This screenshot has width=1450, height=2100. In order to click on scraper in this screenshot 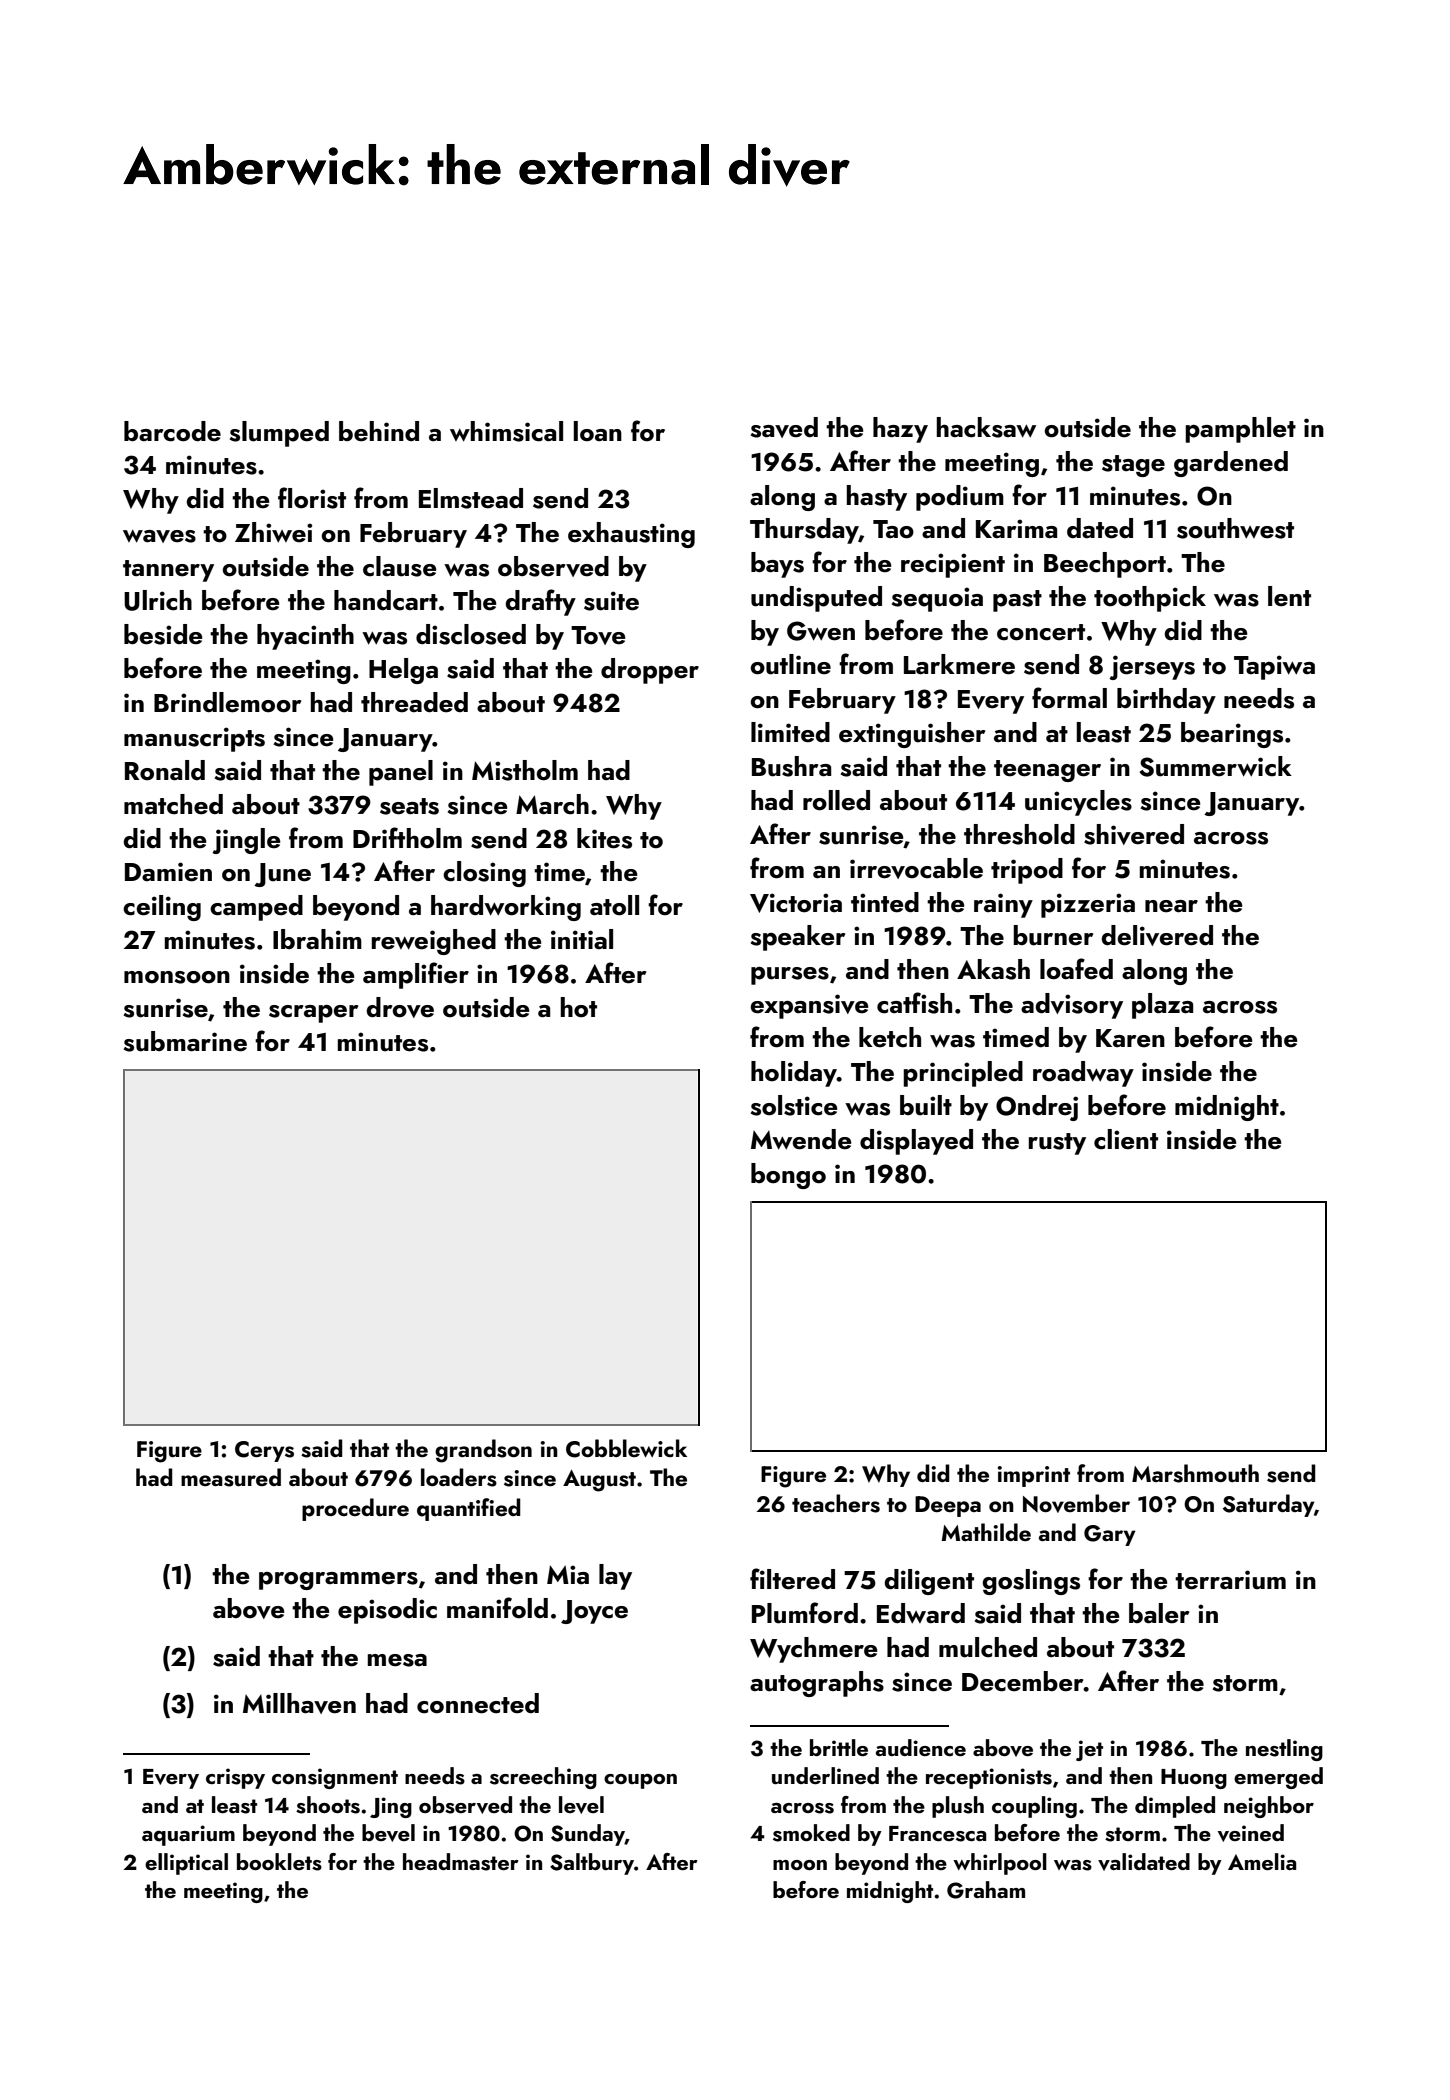, I will do `click(313, 1014)`.
